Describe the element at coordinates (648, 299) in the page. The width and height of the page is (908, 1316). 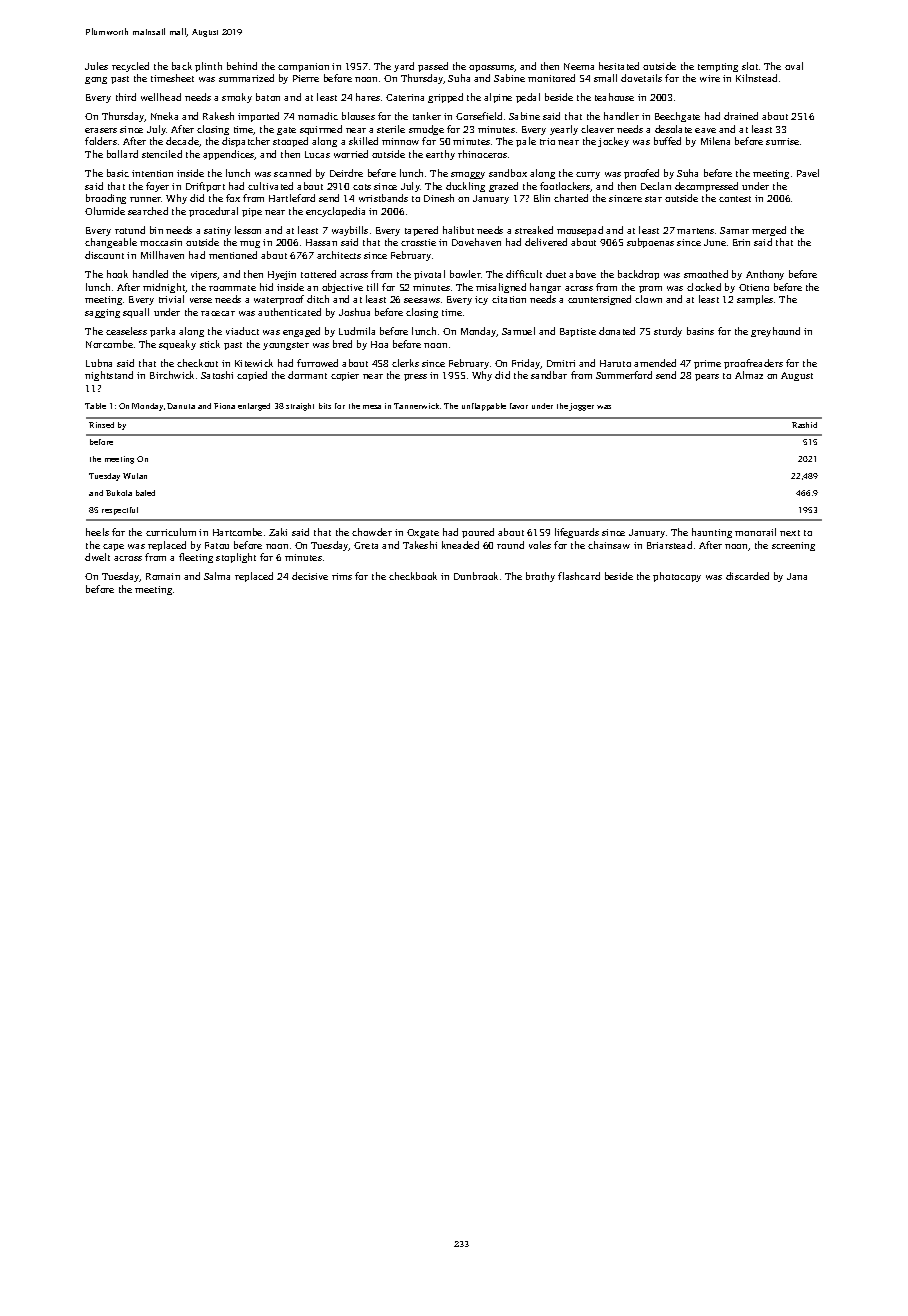
I see `clown` at that location.
